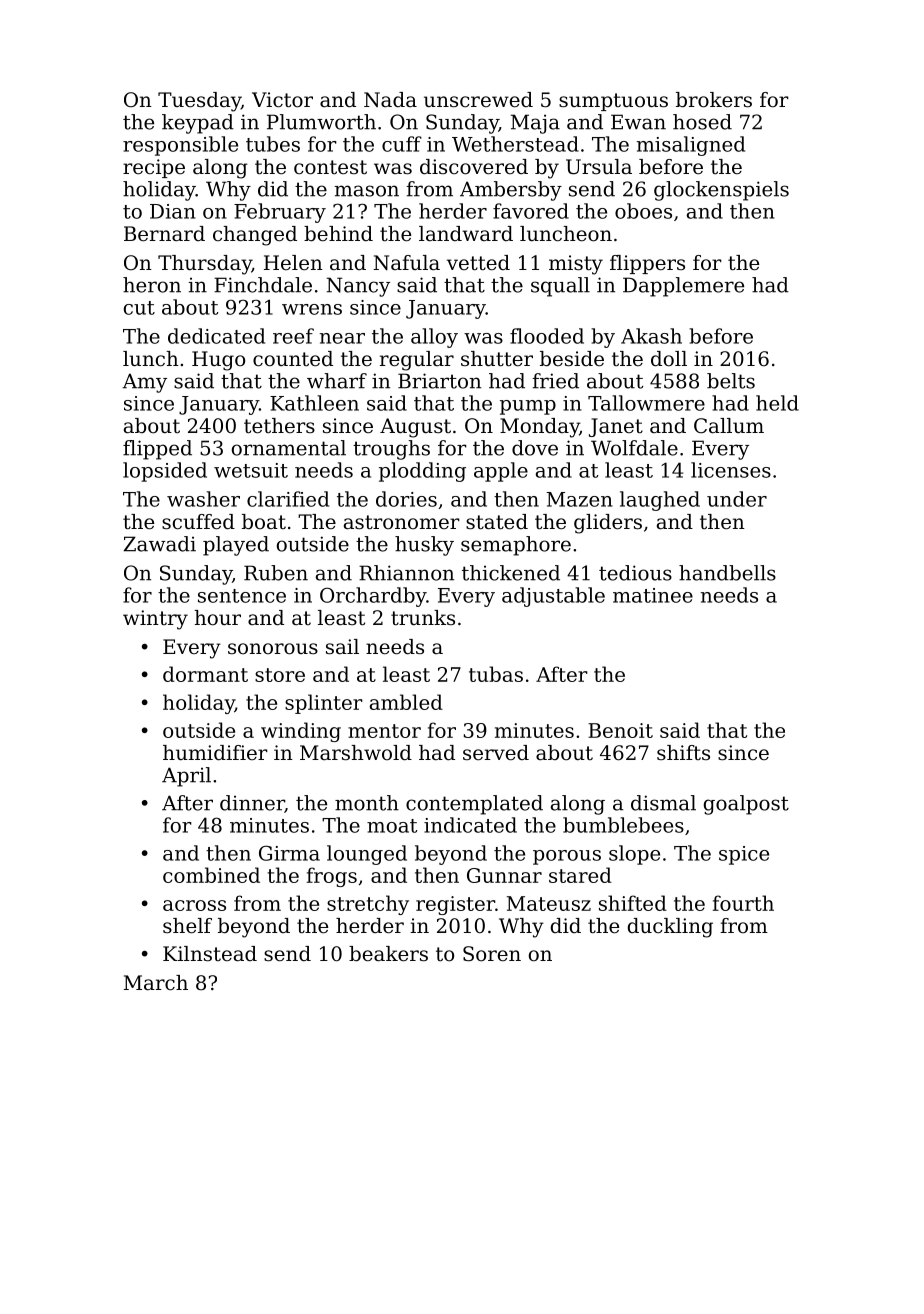 This page has height=1314, width=924. Describe the element at coordinates (154, 168) in the page. I see `recipe` at that location.
